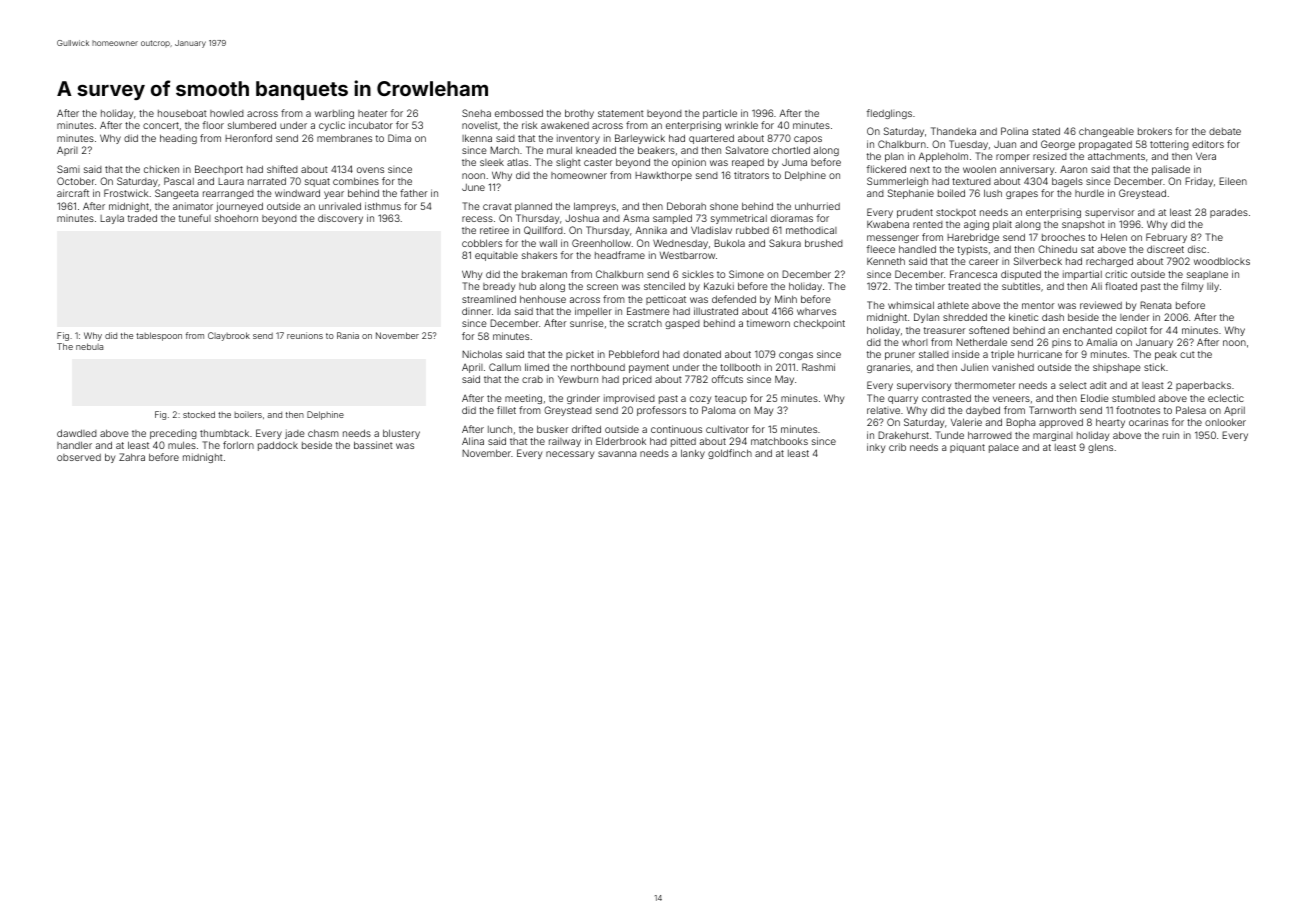 The image size is (1308, 924). Describe the element at coordinates (570, 455) in the screenshot. I see `necessary` at that location.
